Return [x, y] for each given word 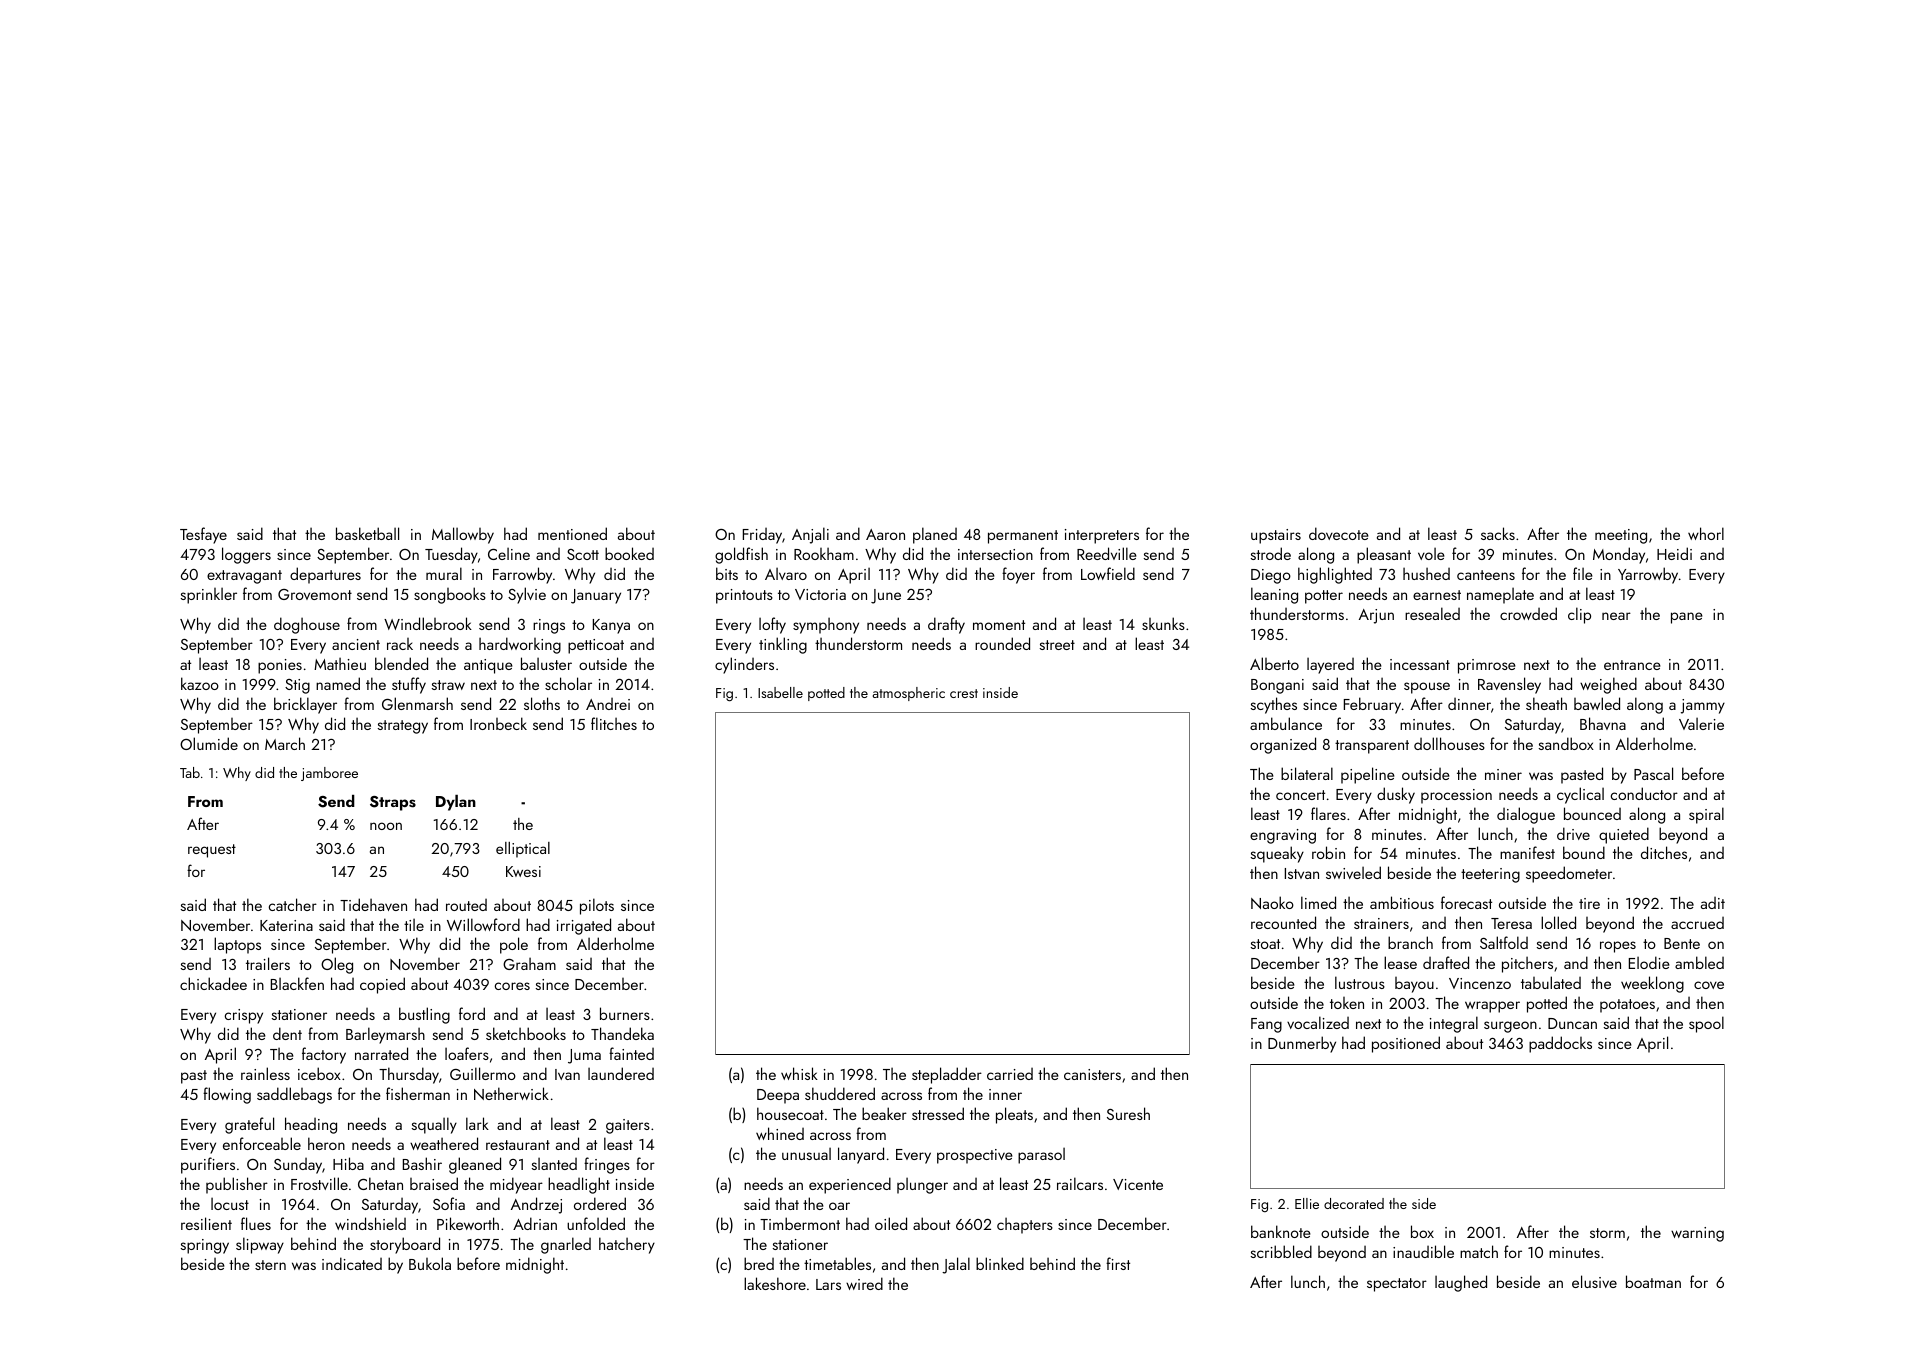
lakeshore [775, 1283]
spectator [1397, 1285]
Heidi [1674, 553]
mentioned [572, 533]
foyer [1018, 575]
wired [864, 1283]
